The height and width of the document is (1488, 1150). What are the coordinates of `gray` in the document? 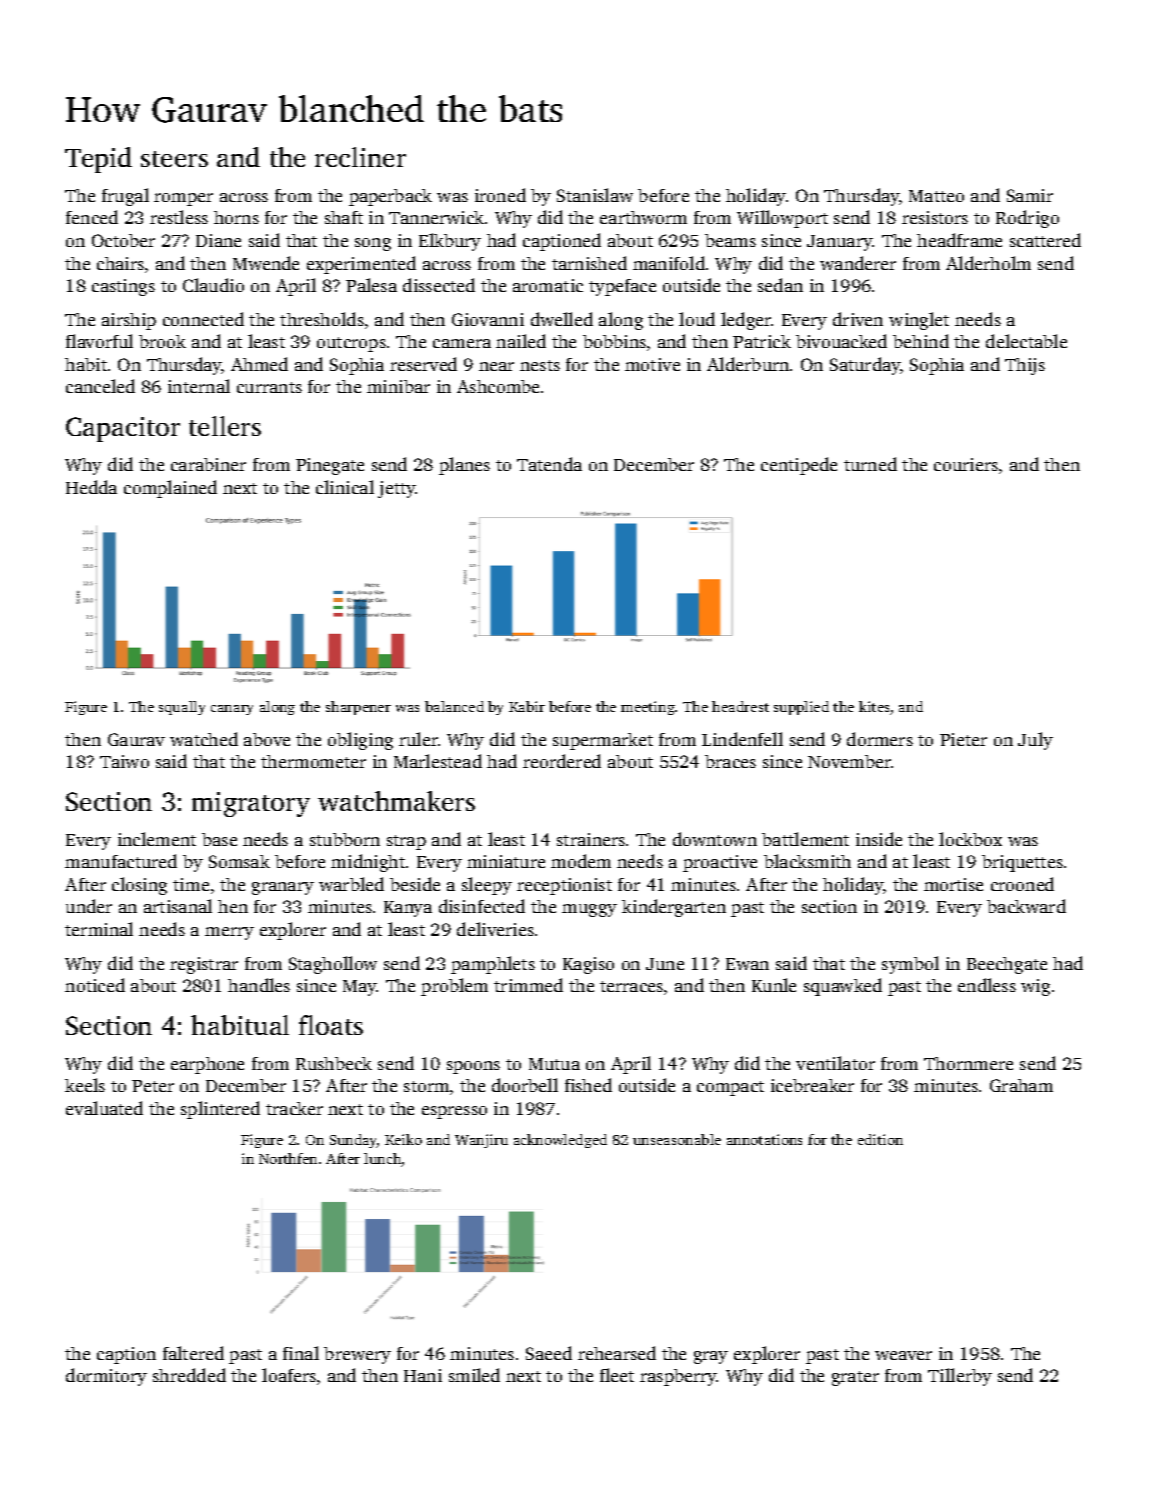 It's located at (711, 1357).
